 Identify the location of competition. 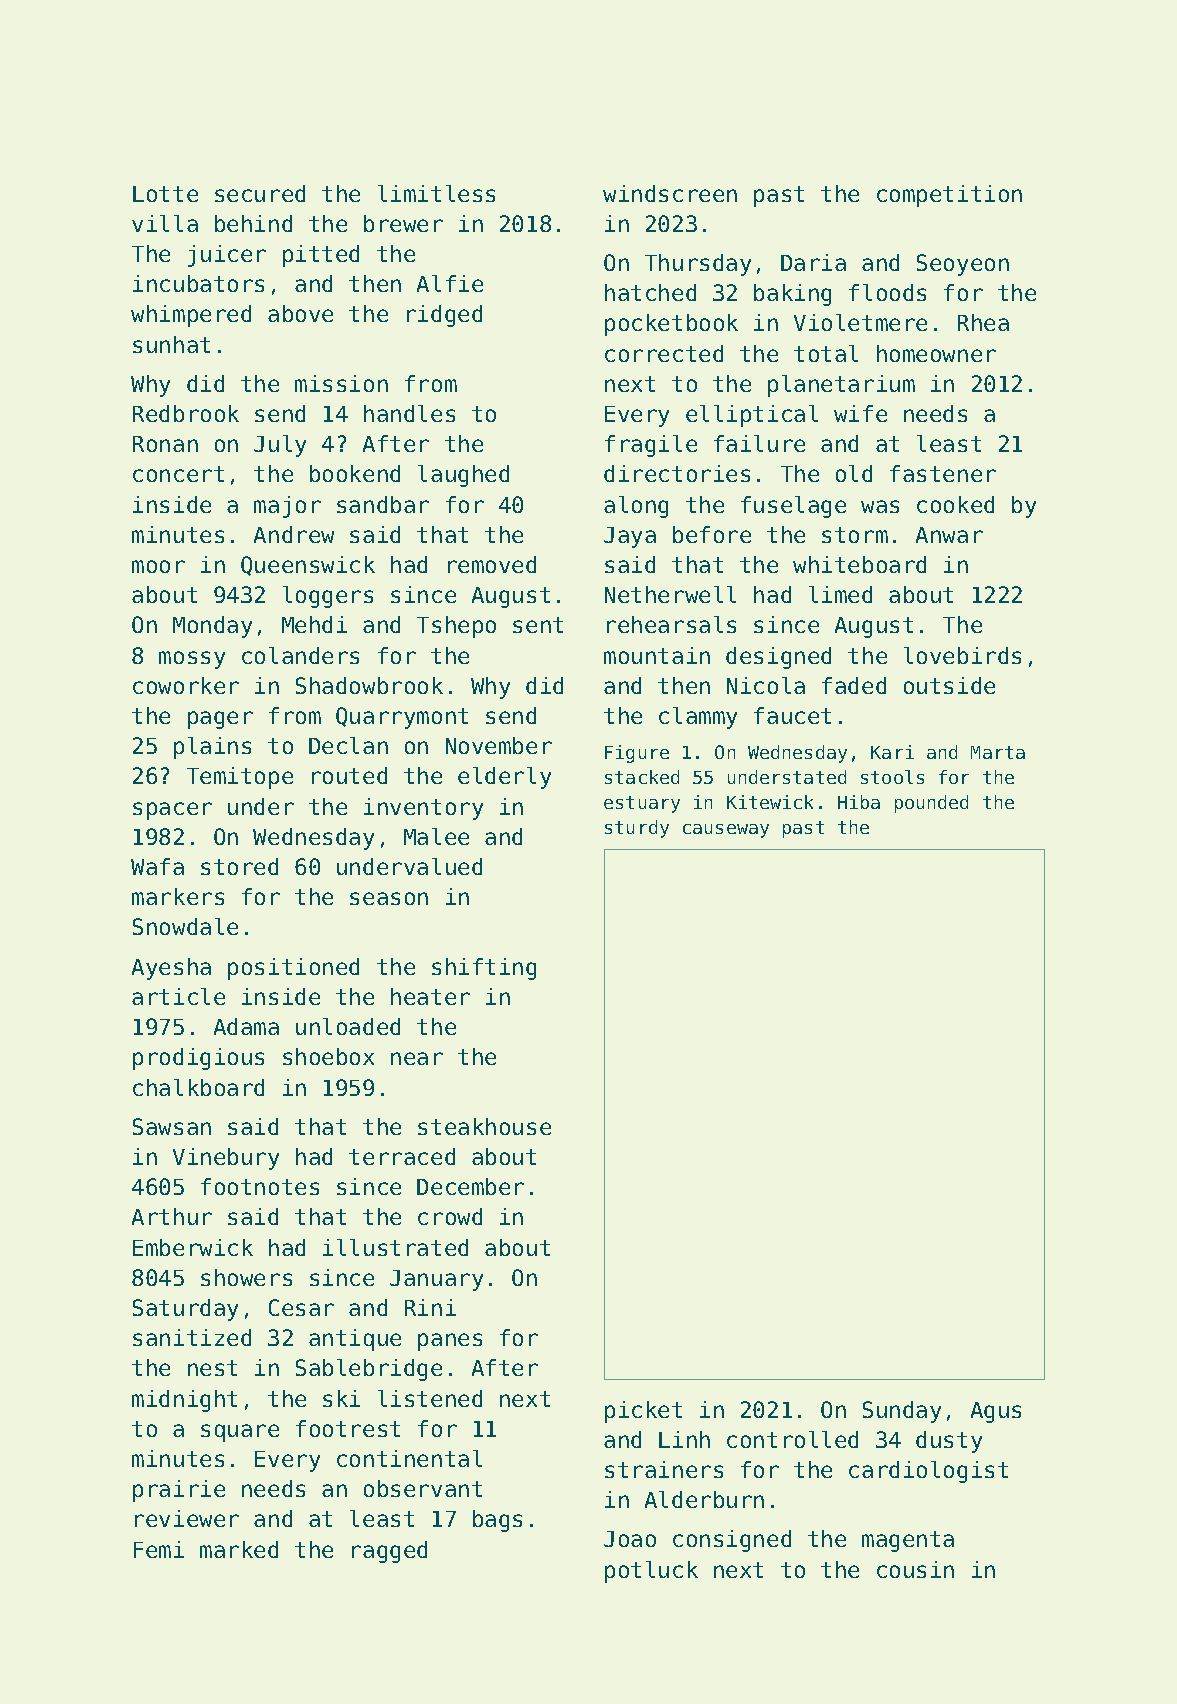
(949, 196).
